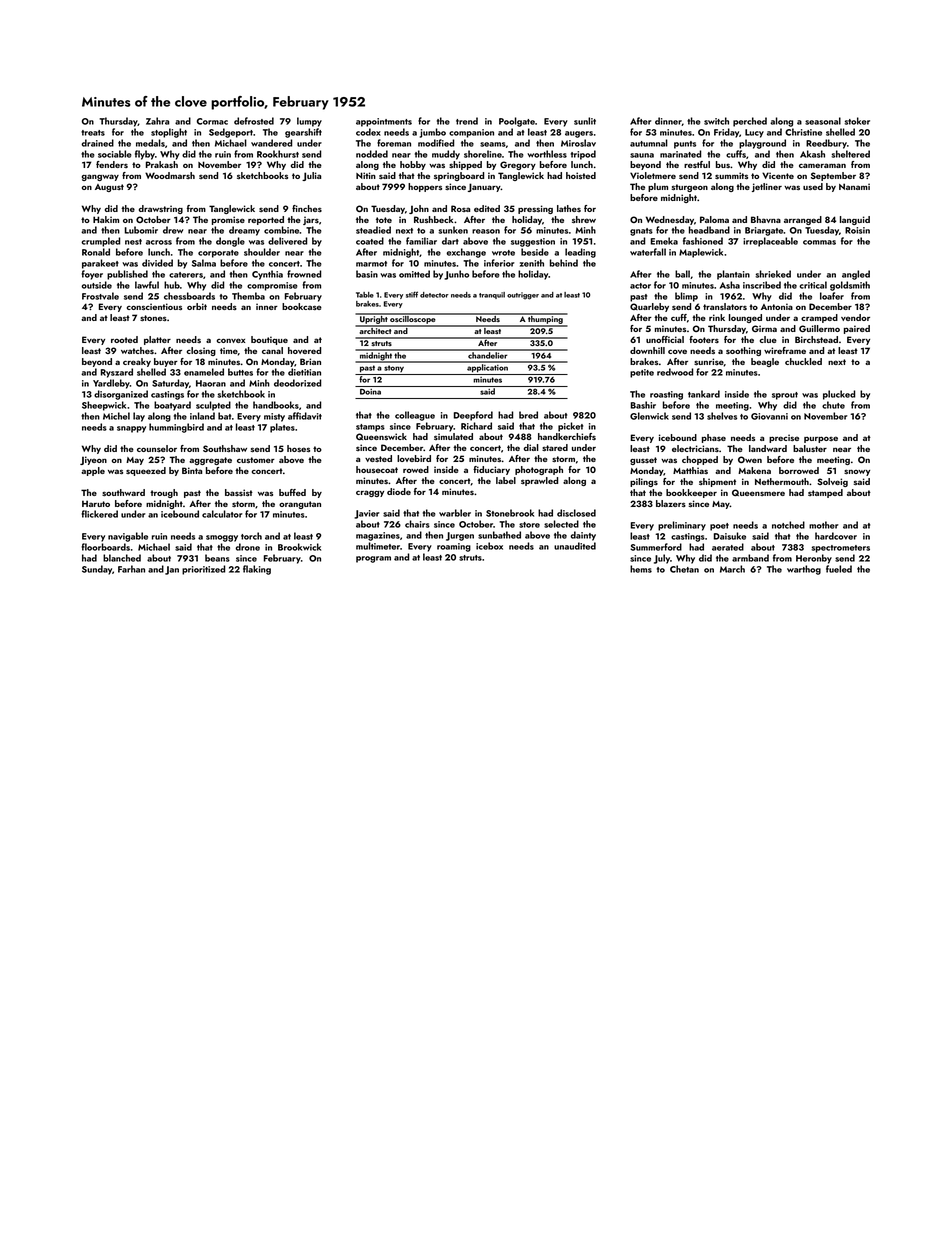  I want to click on Junho, so click(456, 275).
